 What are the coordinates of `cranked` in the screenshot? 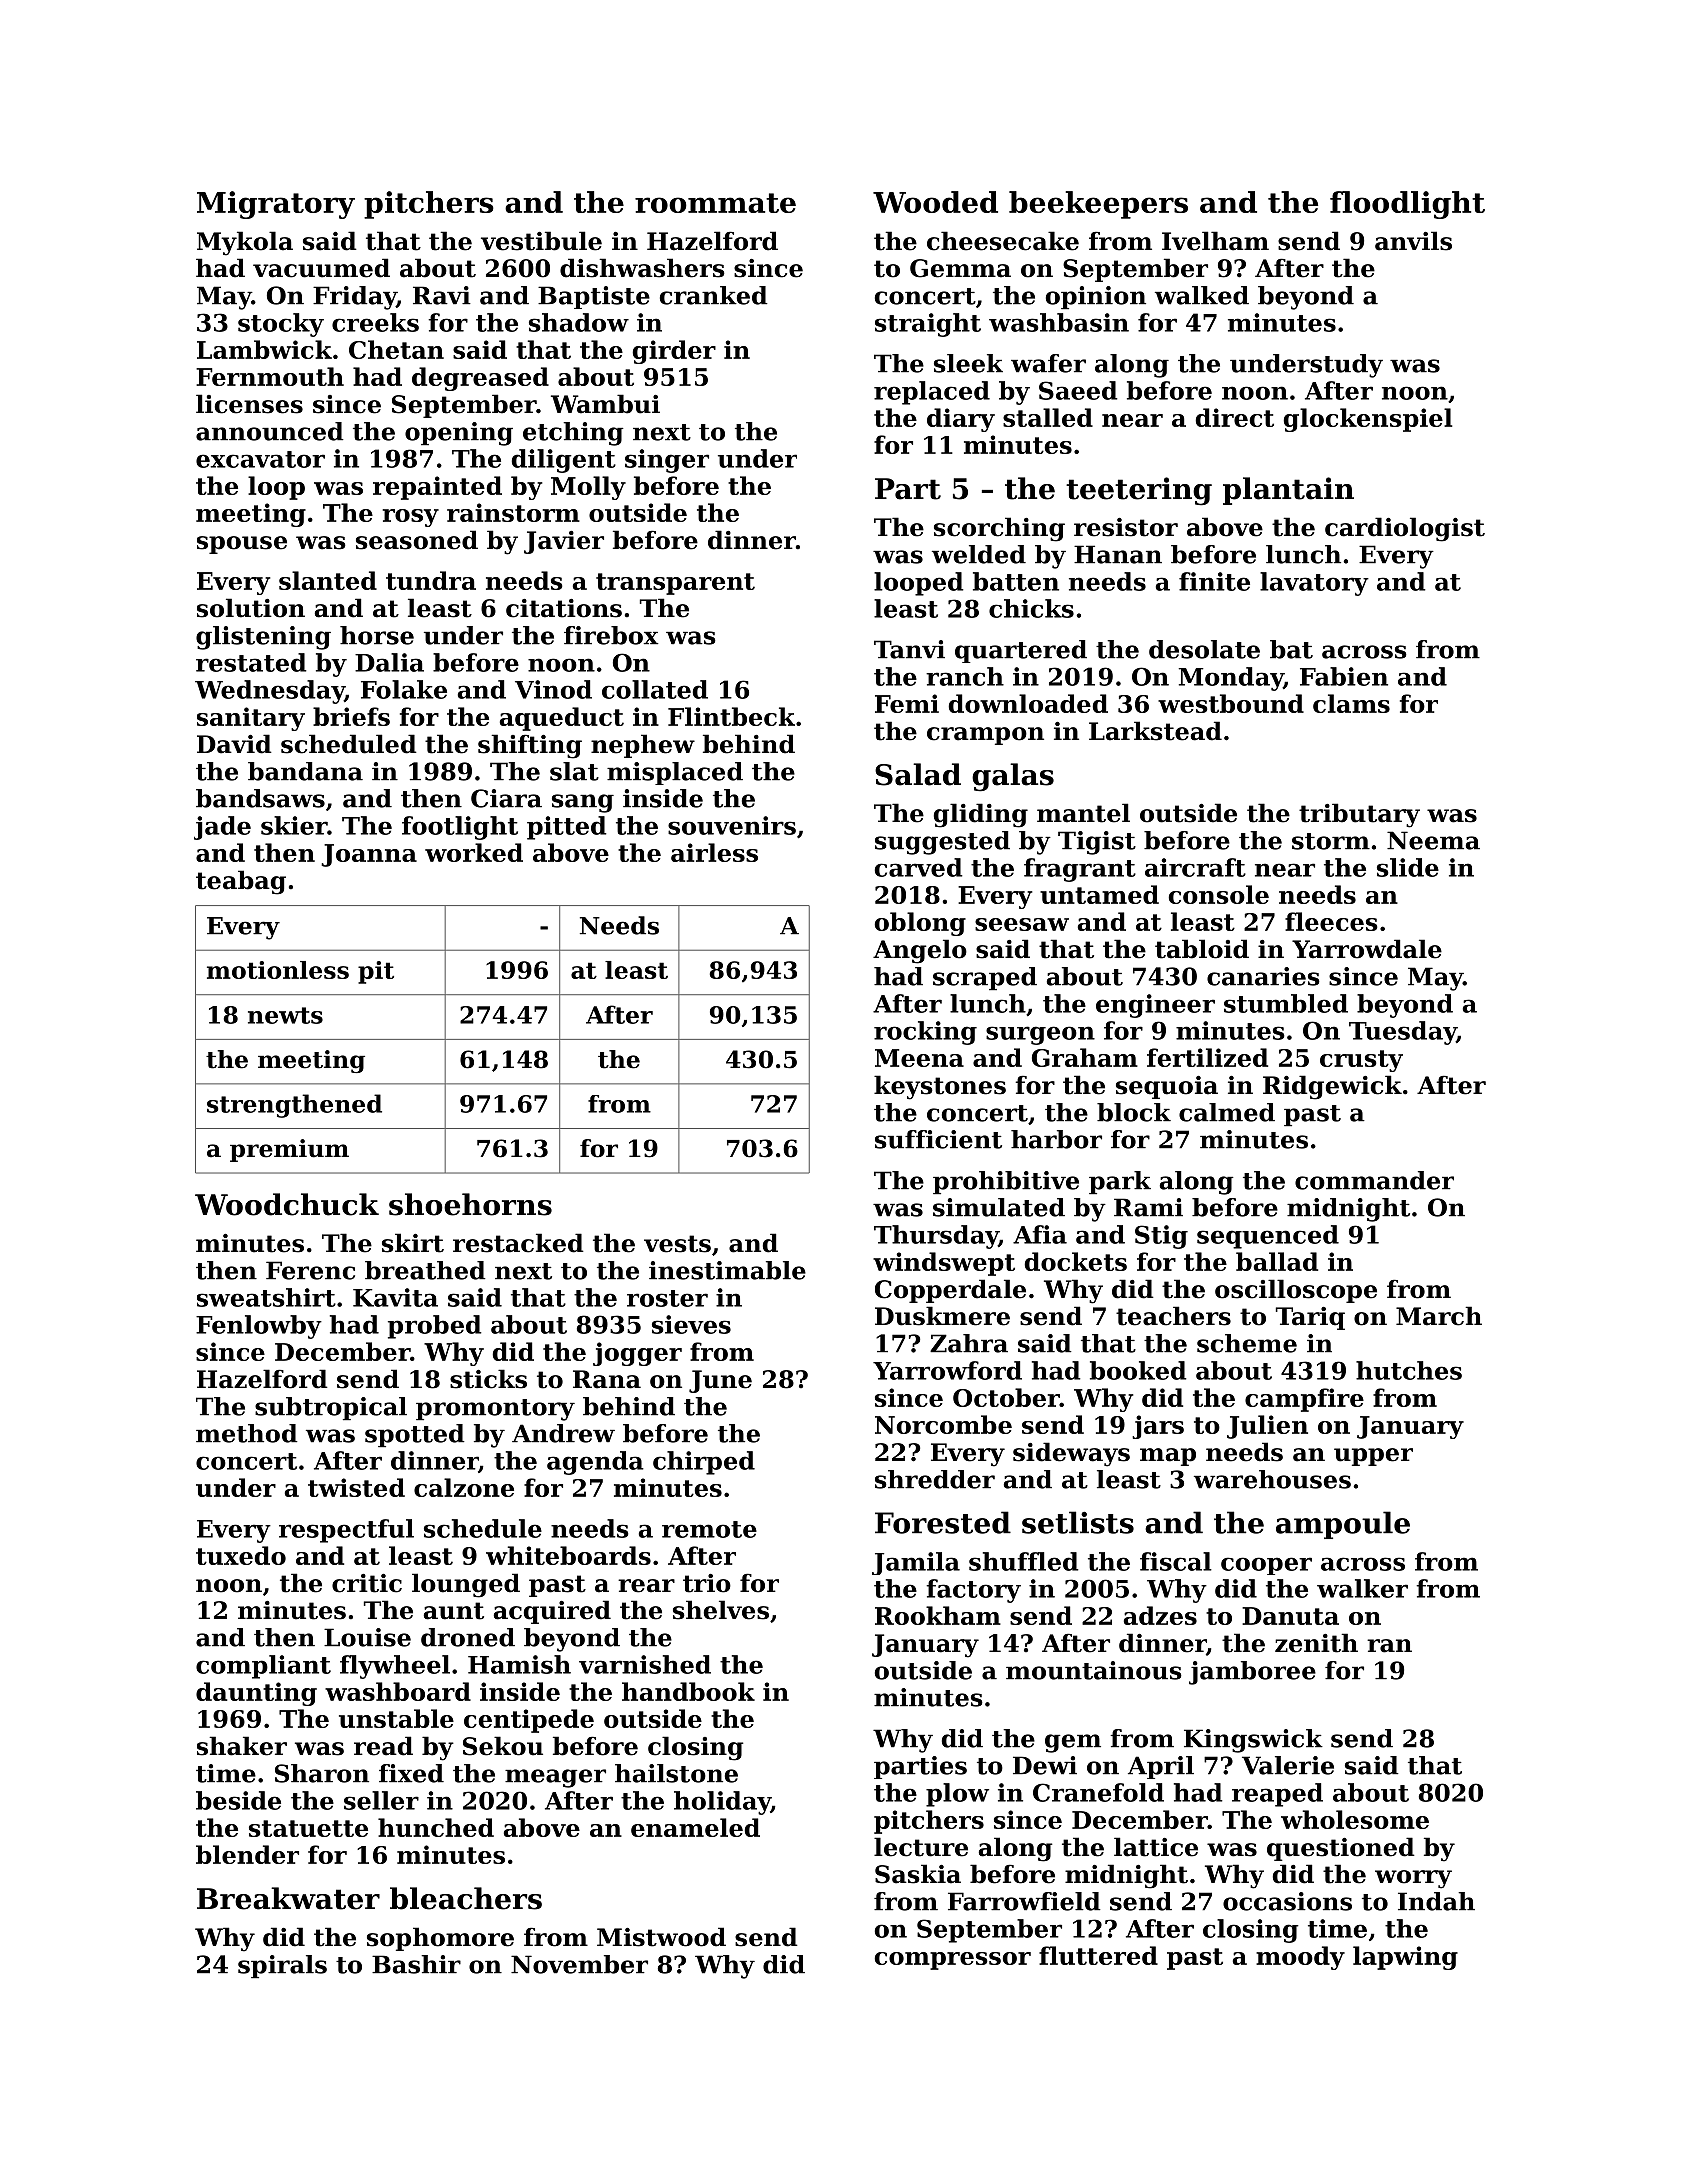 It's located at (714, 295).
